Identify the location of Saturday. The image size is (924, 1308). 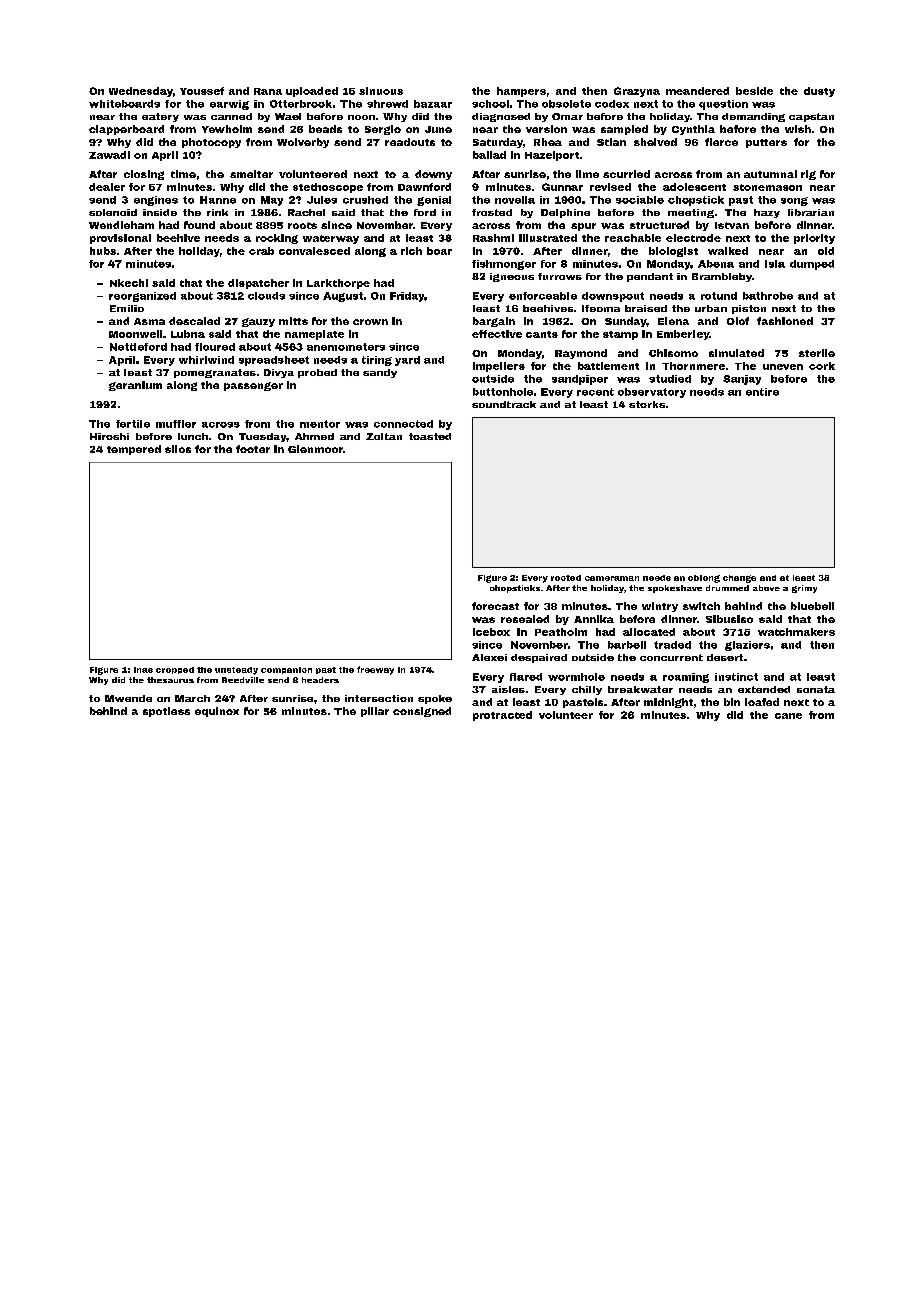
(498, 143).
